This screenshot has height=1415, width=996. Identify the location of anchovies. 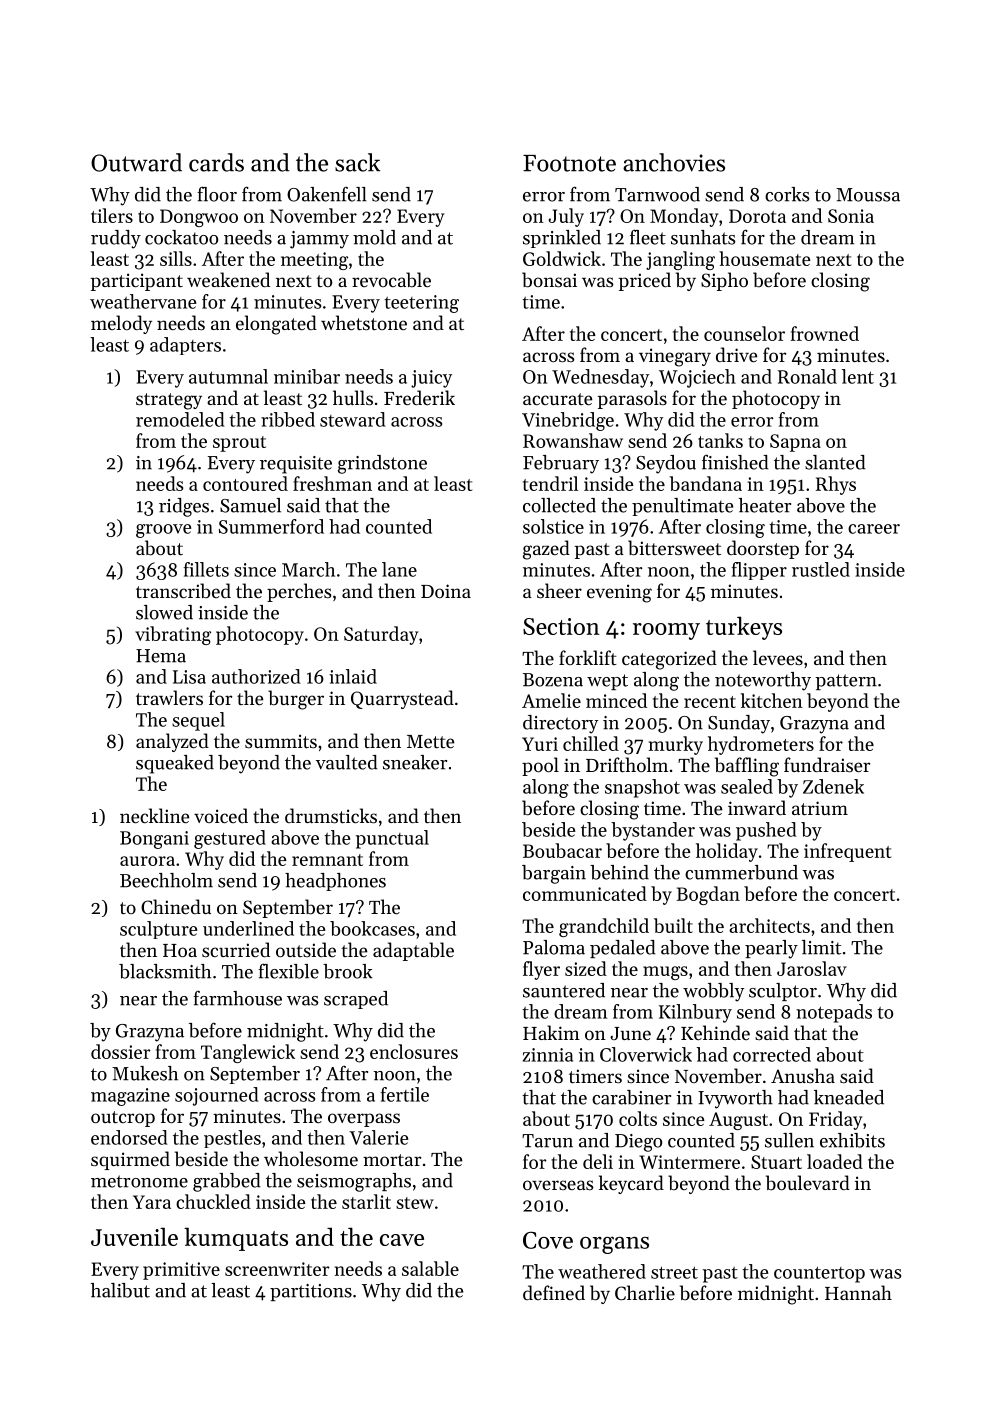
(674, 162).
